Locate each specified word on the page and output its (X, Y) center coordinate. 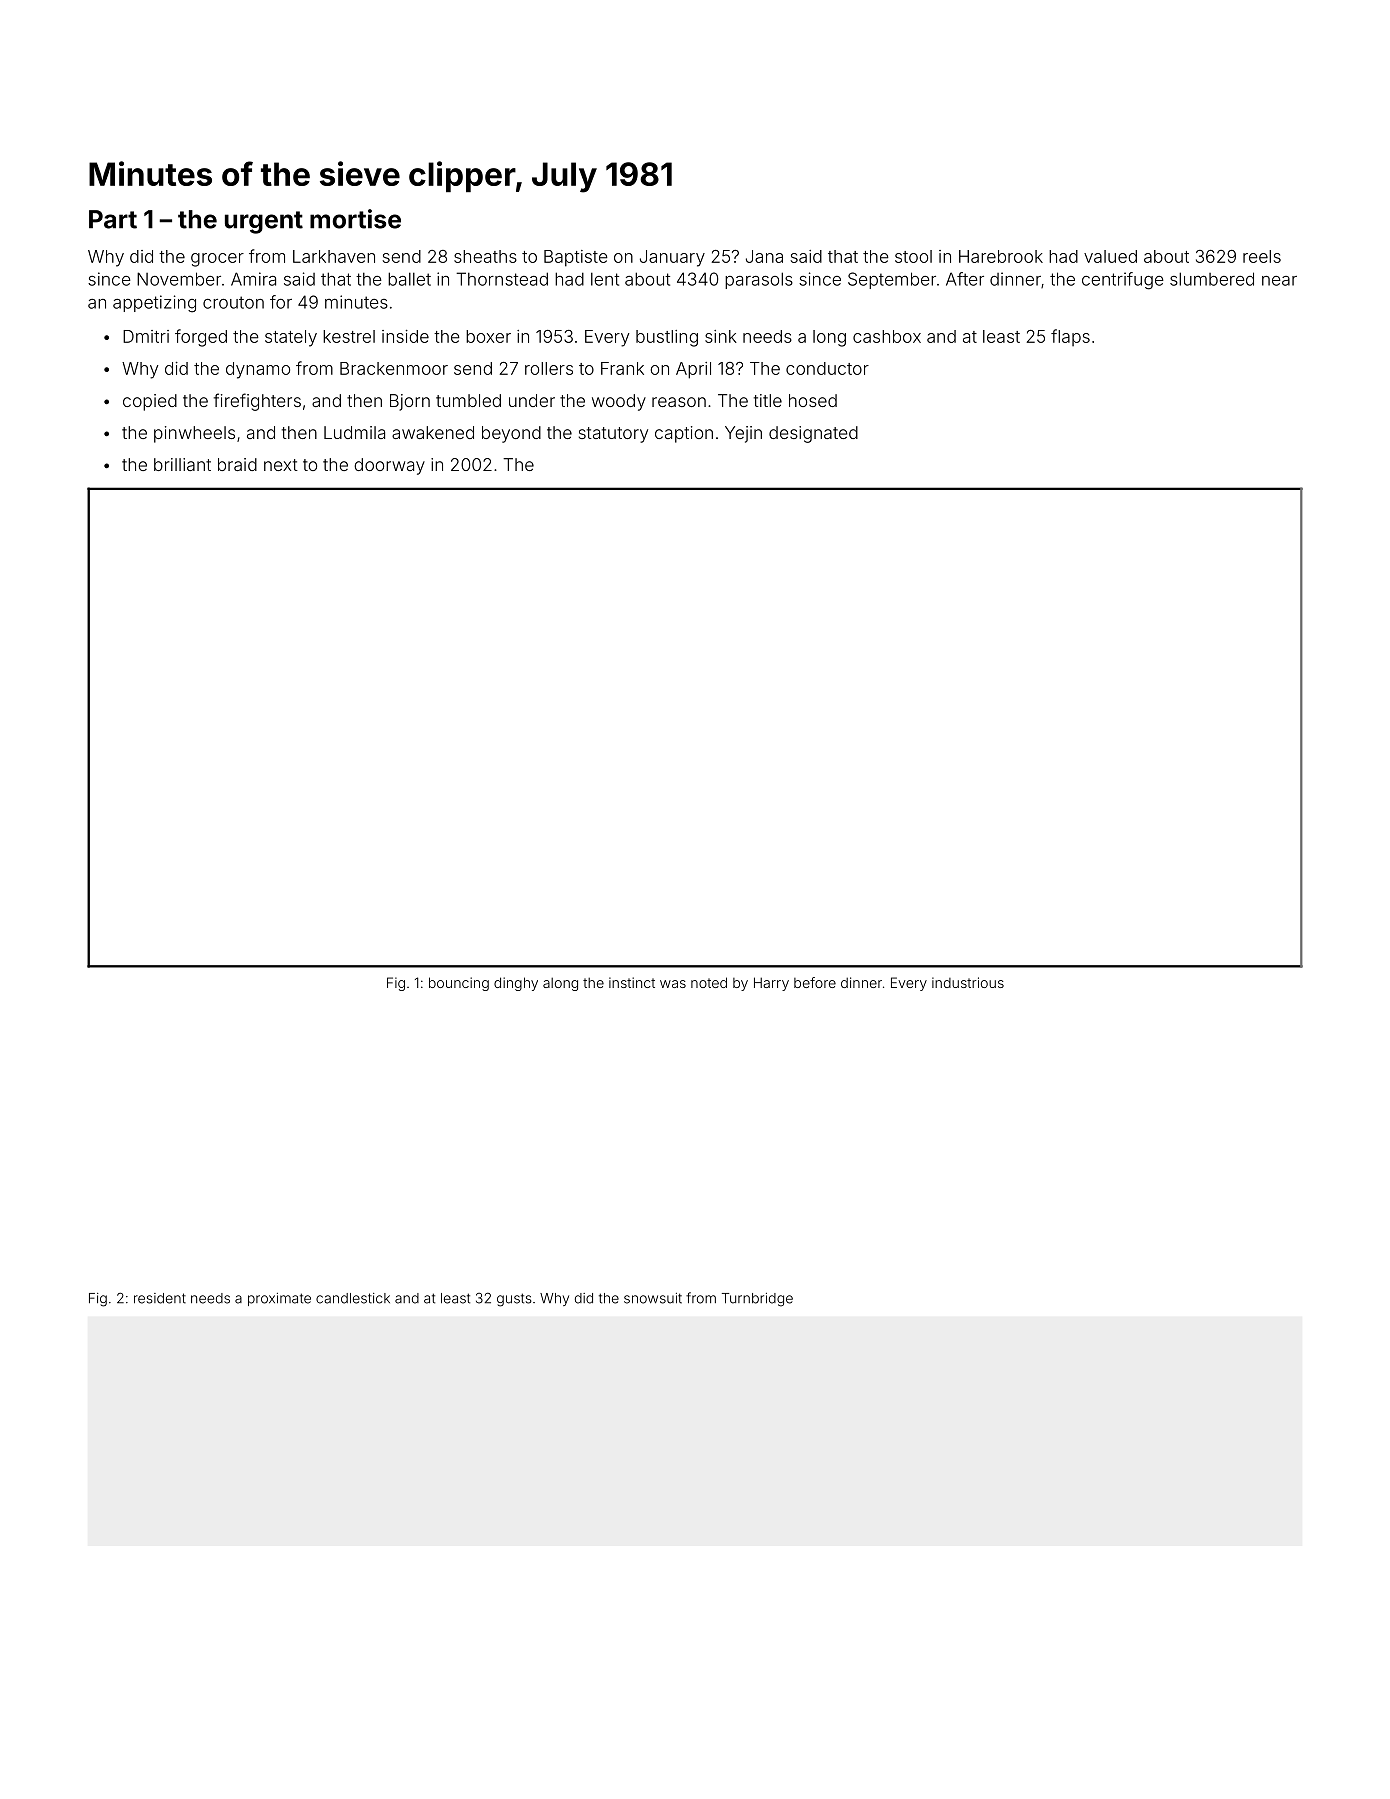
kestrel (349, 336)
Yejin (743, 434)
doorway (389, 466)
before (815, 982)
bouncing (459, 984)
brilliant (182, 464)
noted (709, 982)
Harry (771, 984)
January (672, 258)
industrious (968, 982)
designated (813, 434)
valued (1110, 256)
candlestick (353, 1298)
